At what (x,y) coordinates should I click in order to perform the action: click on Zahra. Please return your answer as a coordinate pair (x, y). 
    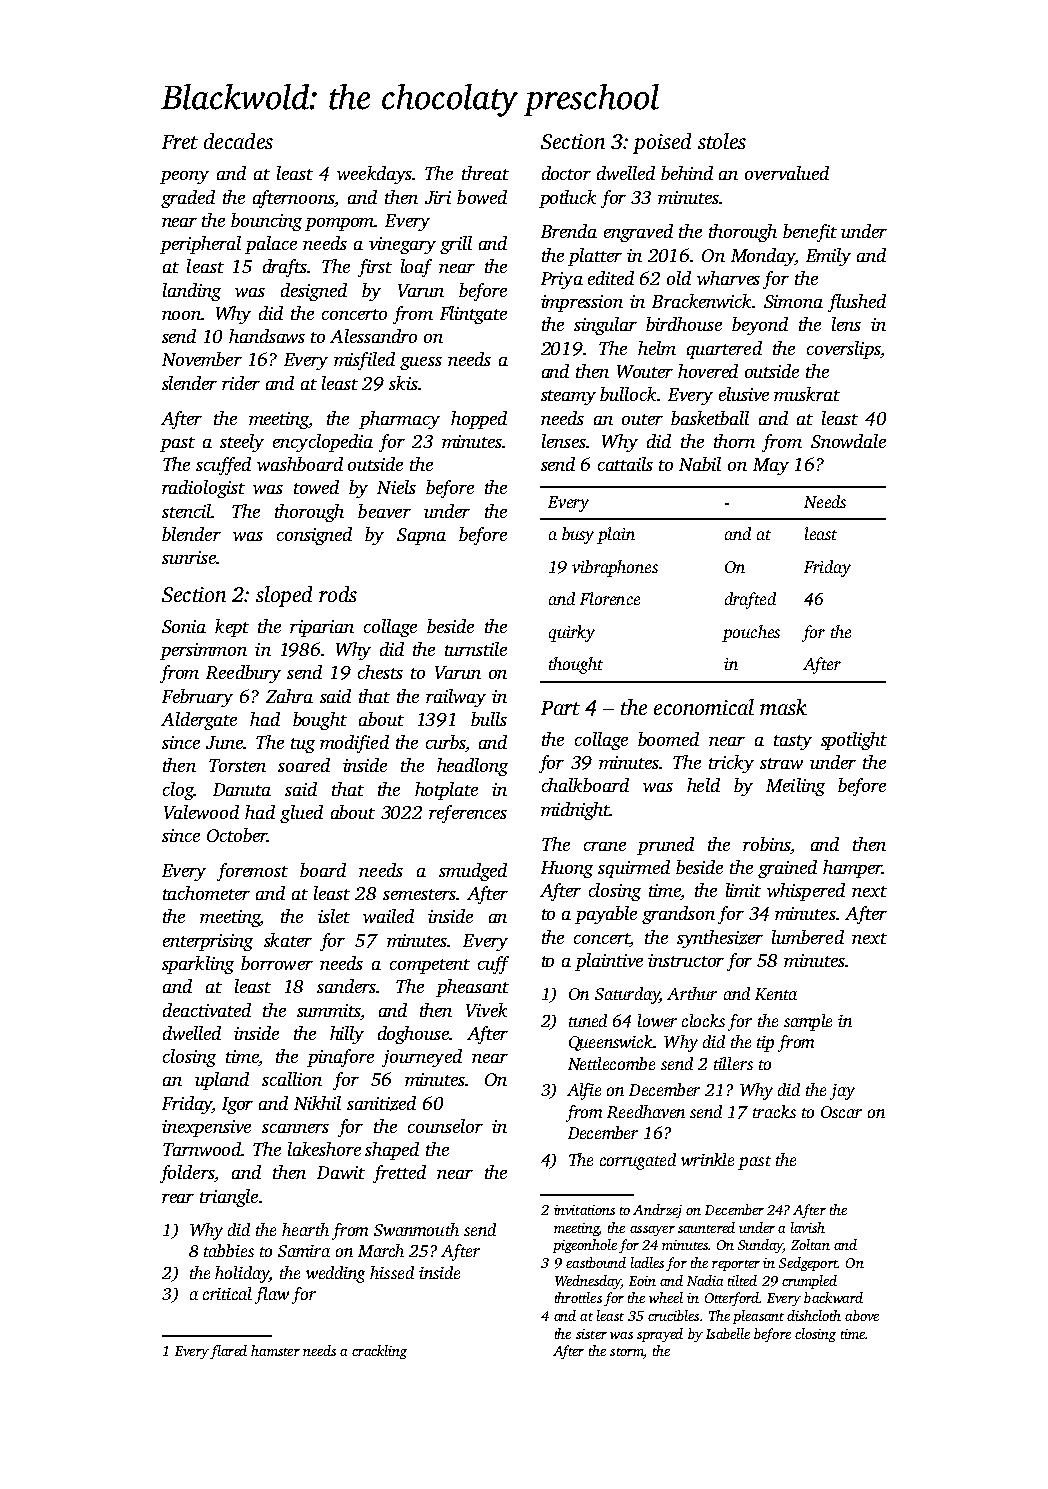
    Looking at the image, I should click on (289, 696).
